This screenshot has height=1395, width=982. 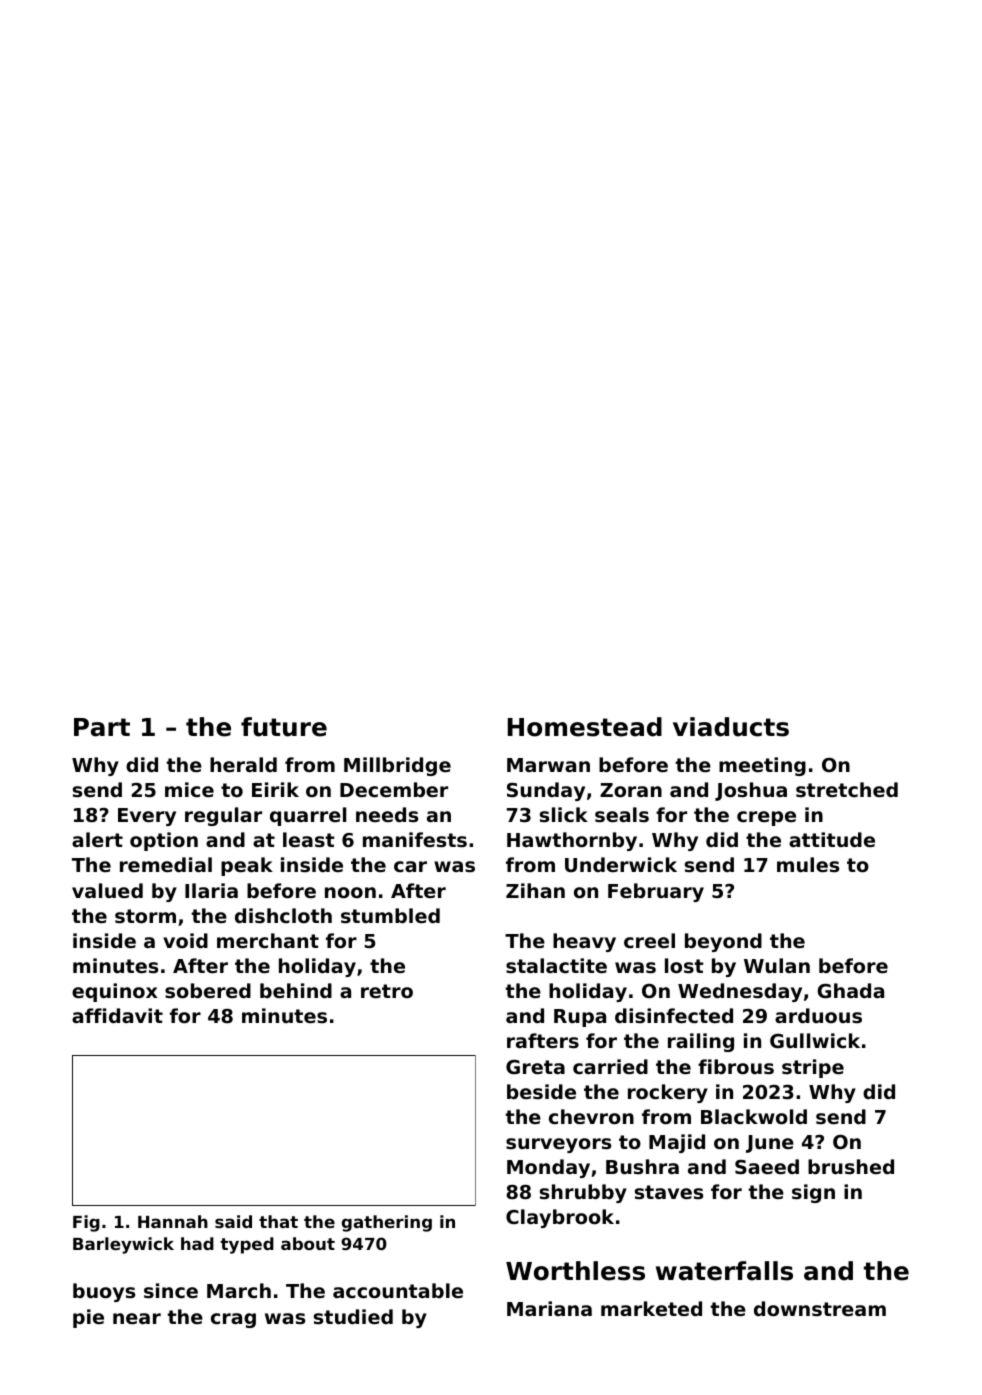 What do you see at coordinates (808, 865) in the screenshot?
I see `mules` at bounding box center [808, 865].
